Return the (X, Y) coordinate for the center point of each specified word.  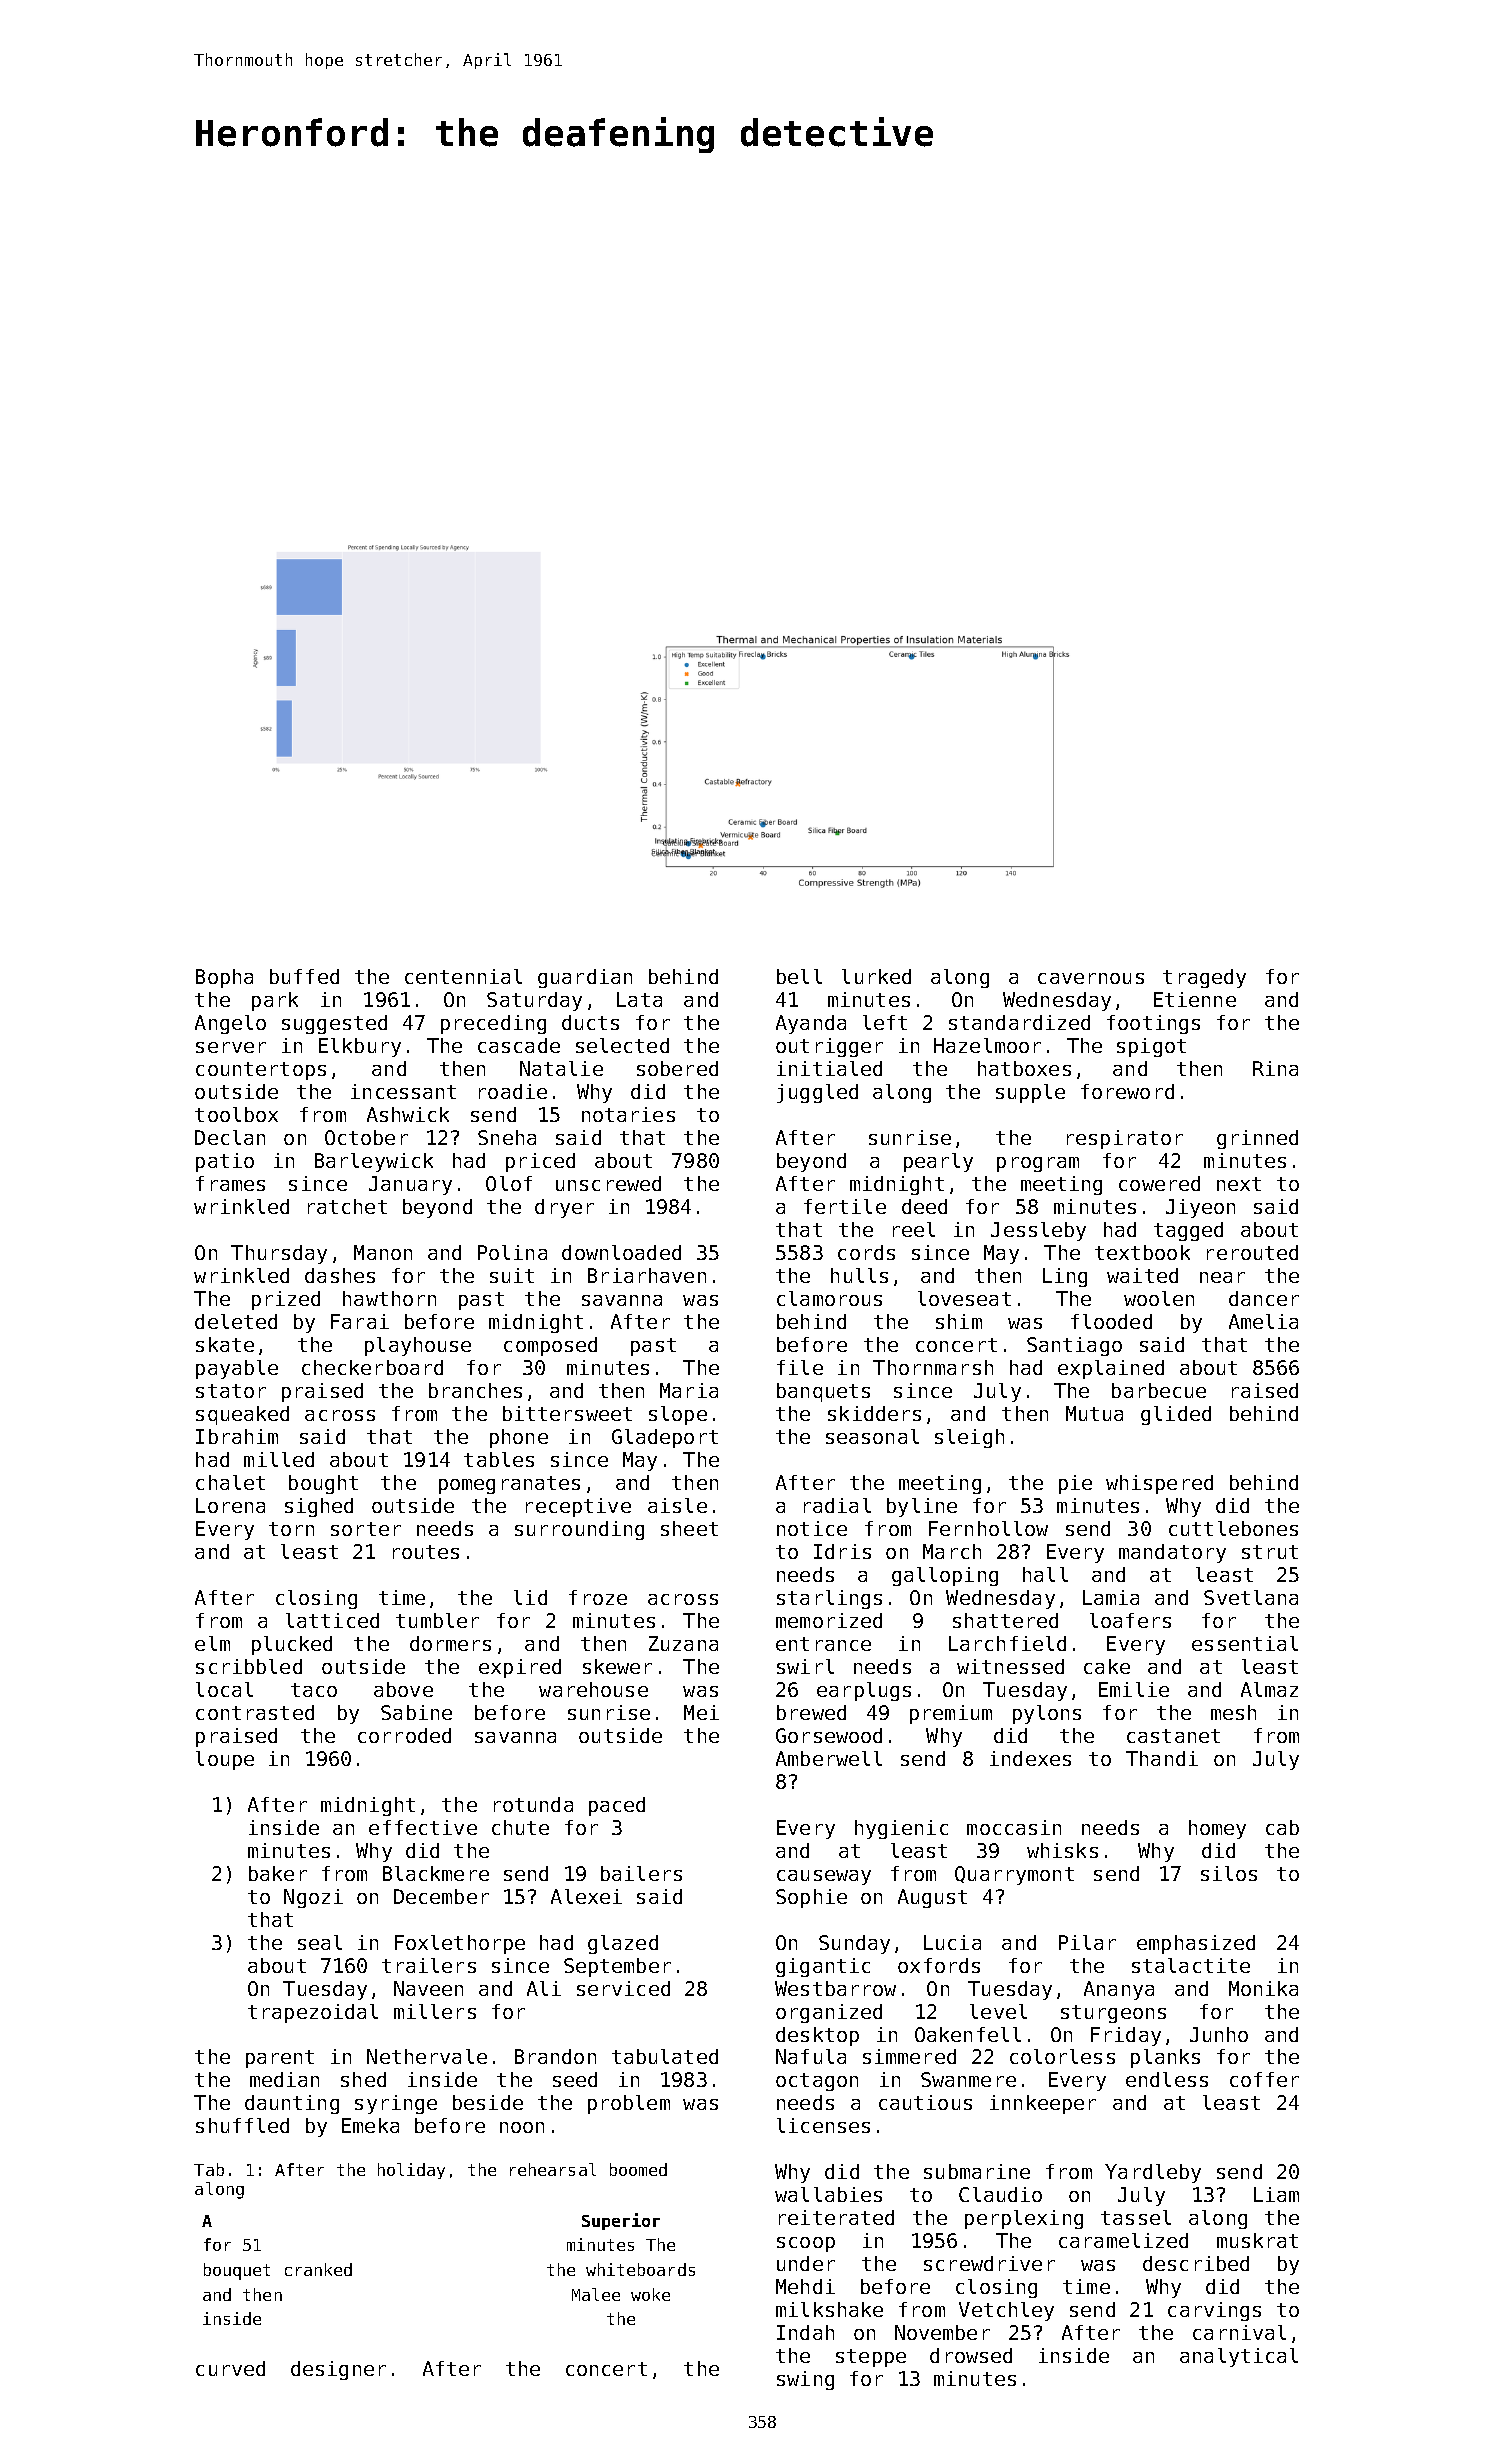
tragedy (1204, 978)
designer (338, 2370)
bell (799, 976)
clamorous (829, 1298)
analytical (1239, 2357)
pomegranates (509, 1485)
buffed (304, 976)
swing (805, 2380)
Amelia (1263, 1321)
